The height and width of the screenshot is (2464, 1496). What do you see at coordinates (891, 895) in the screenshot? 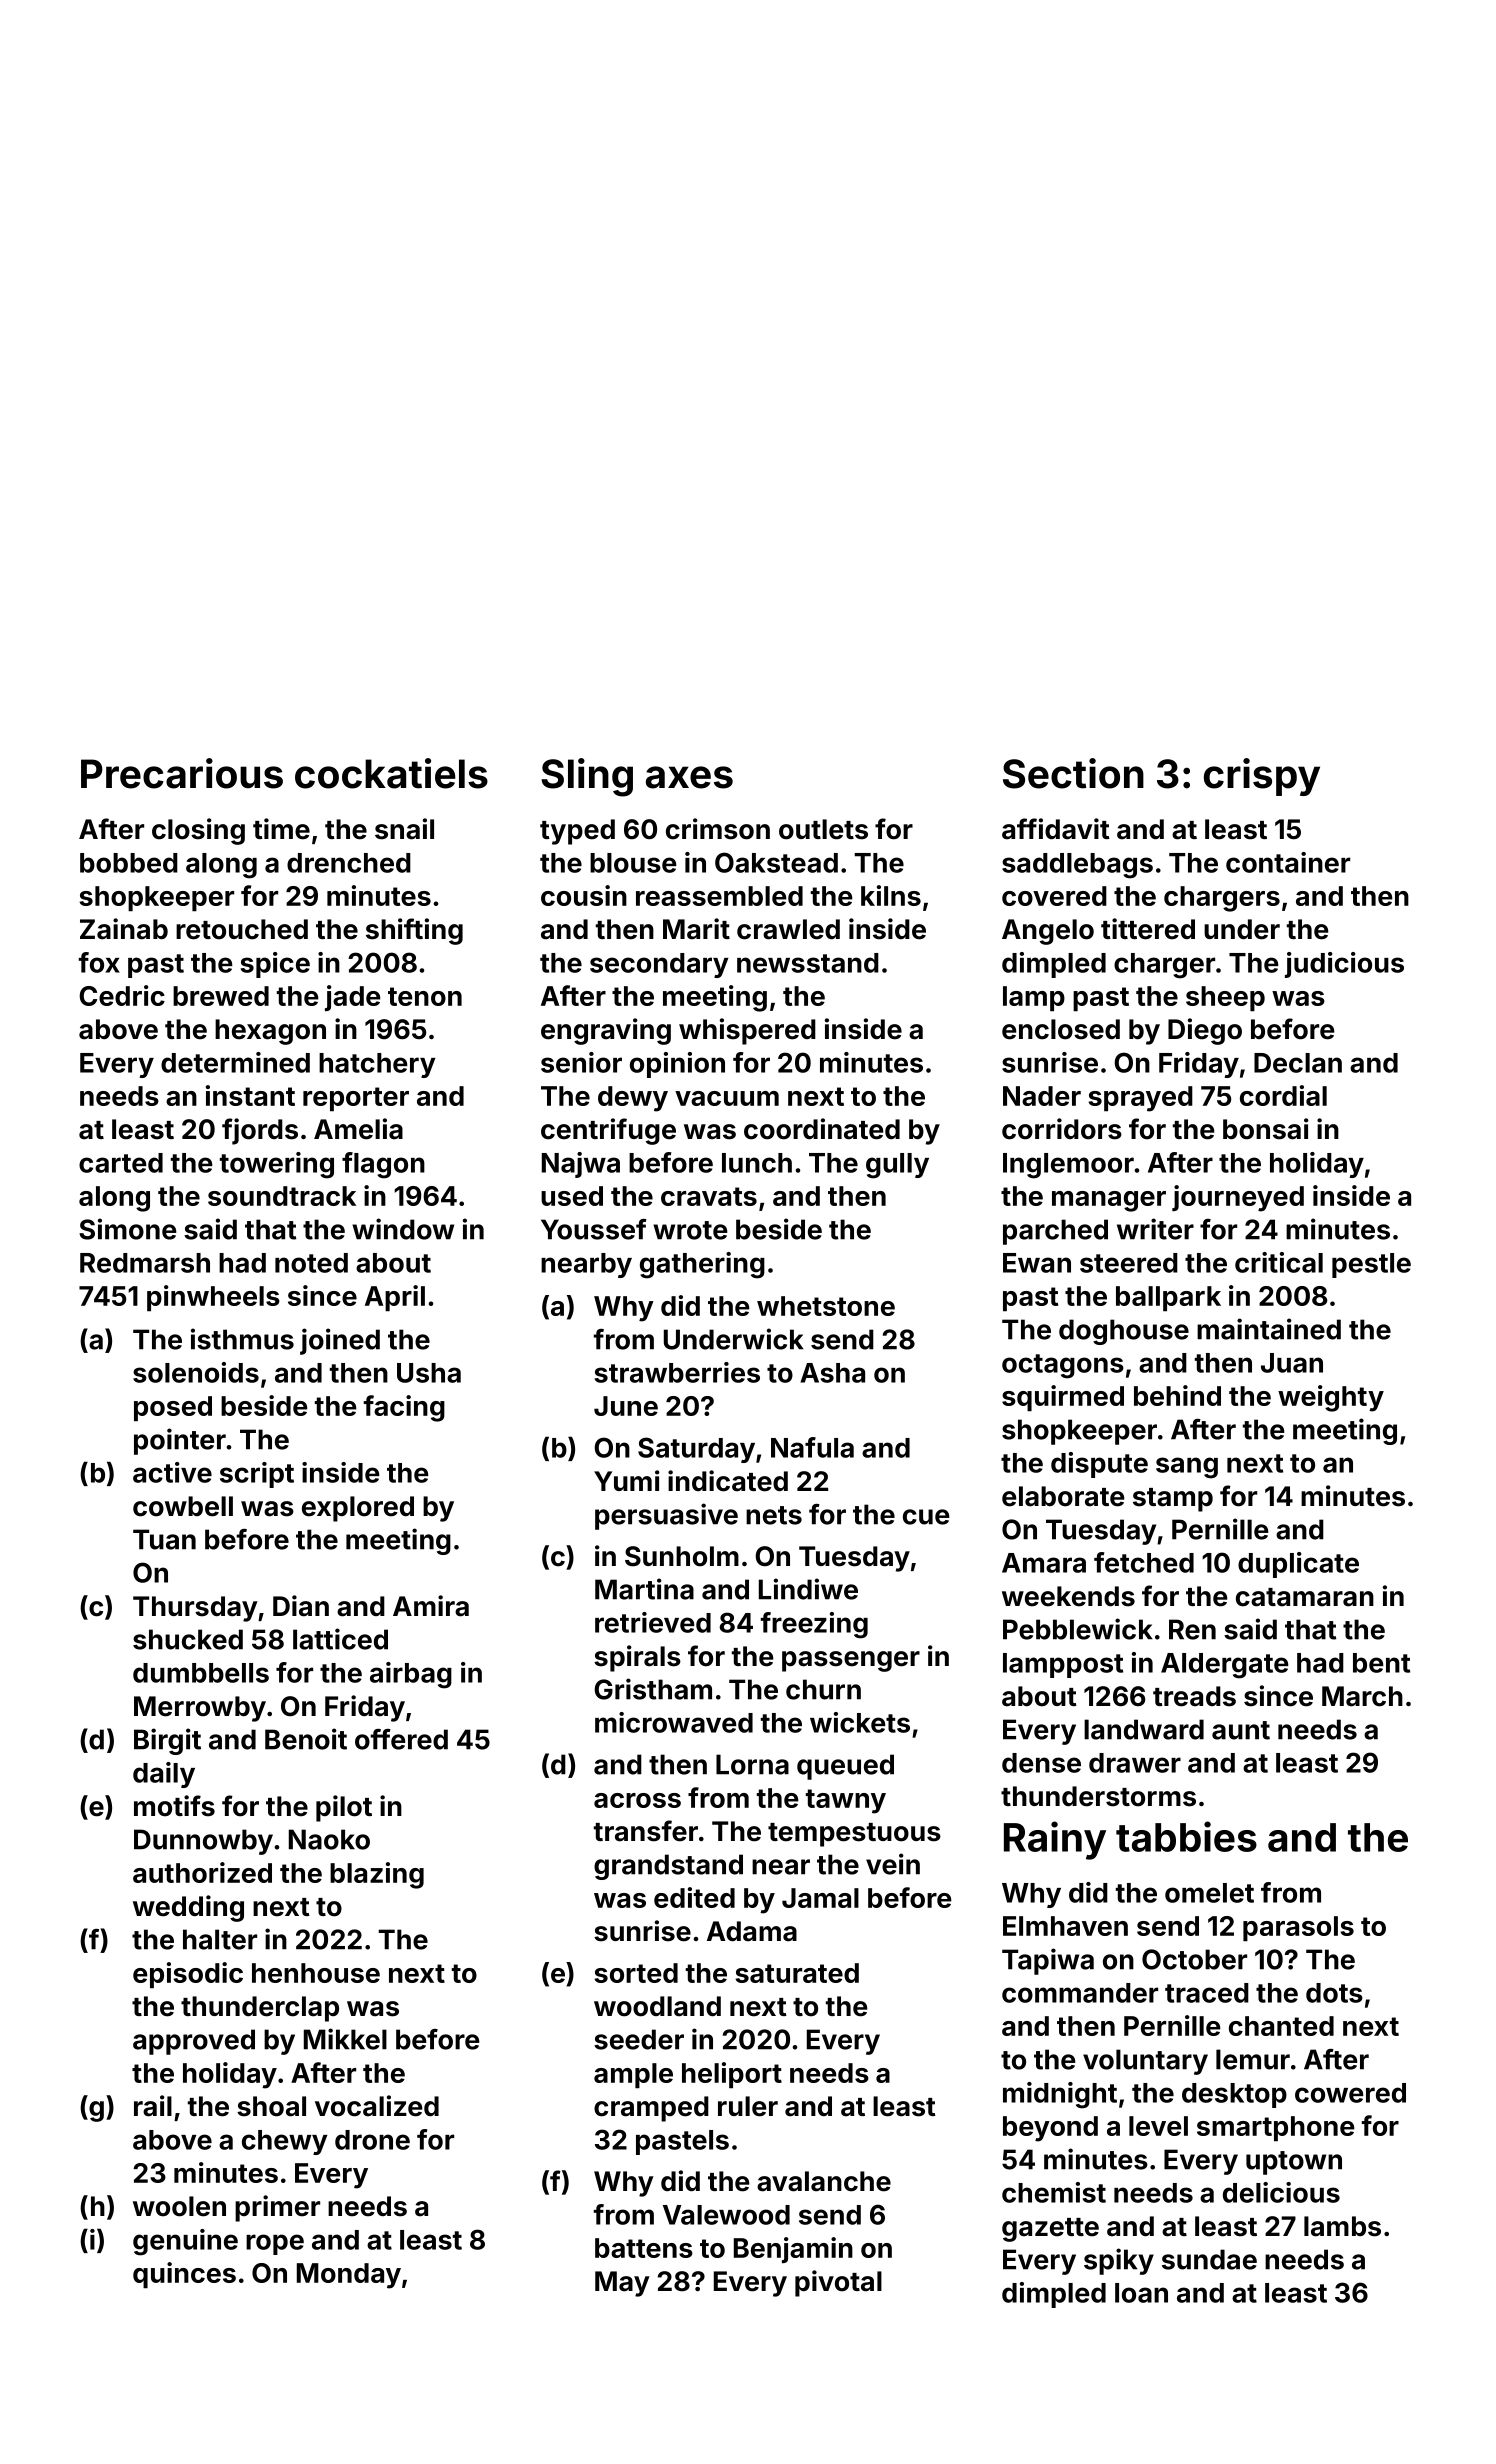
I see `kilns` at bounding box center [891, 895].
